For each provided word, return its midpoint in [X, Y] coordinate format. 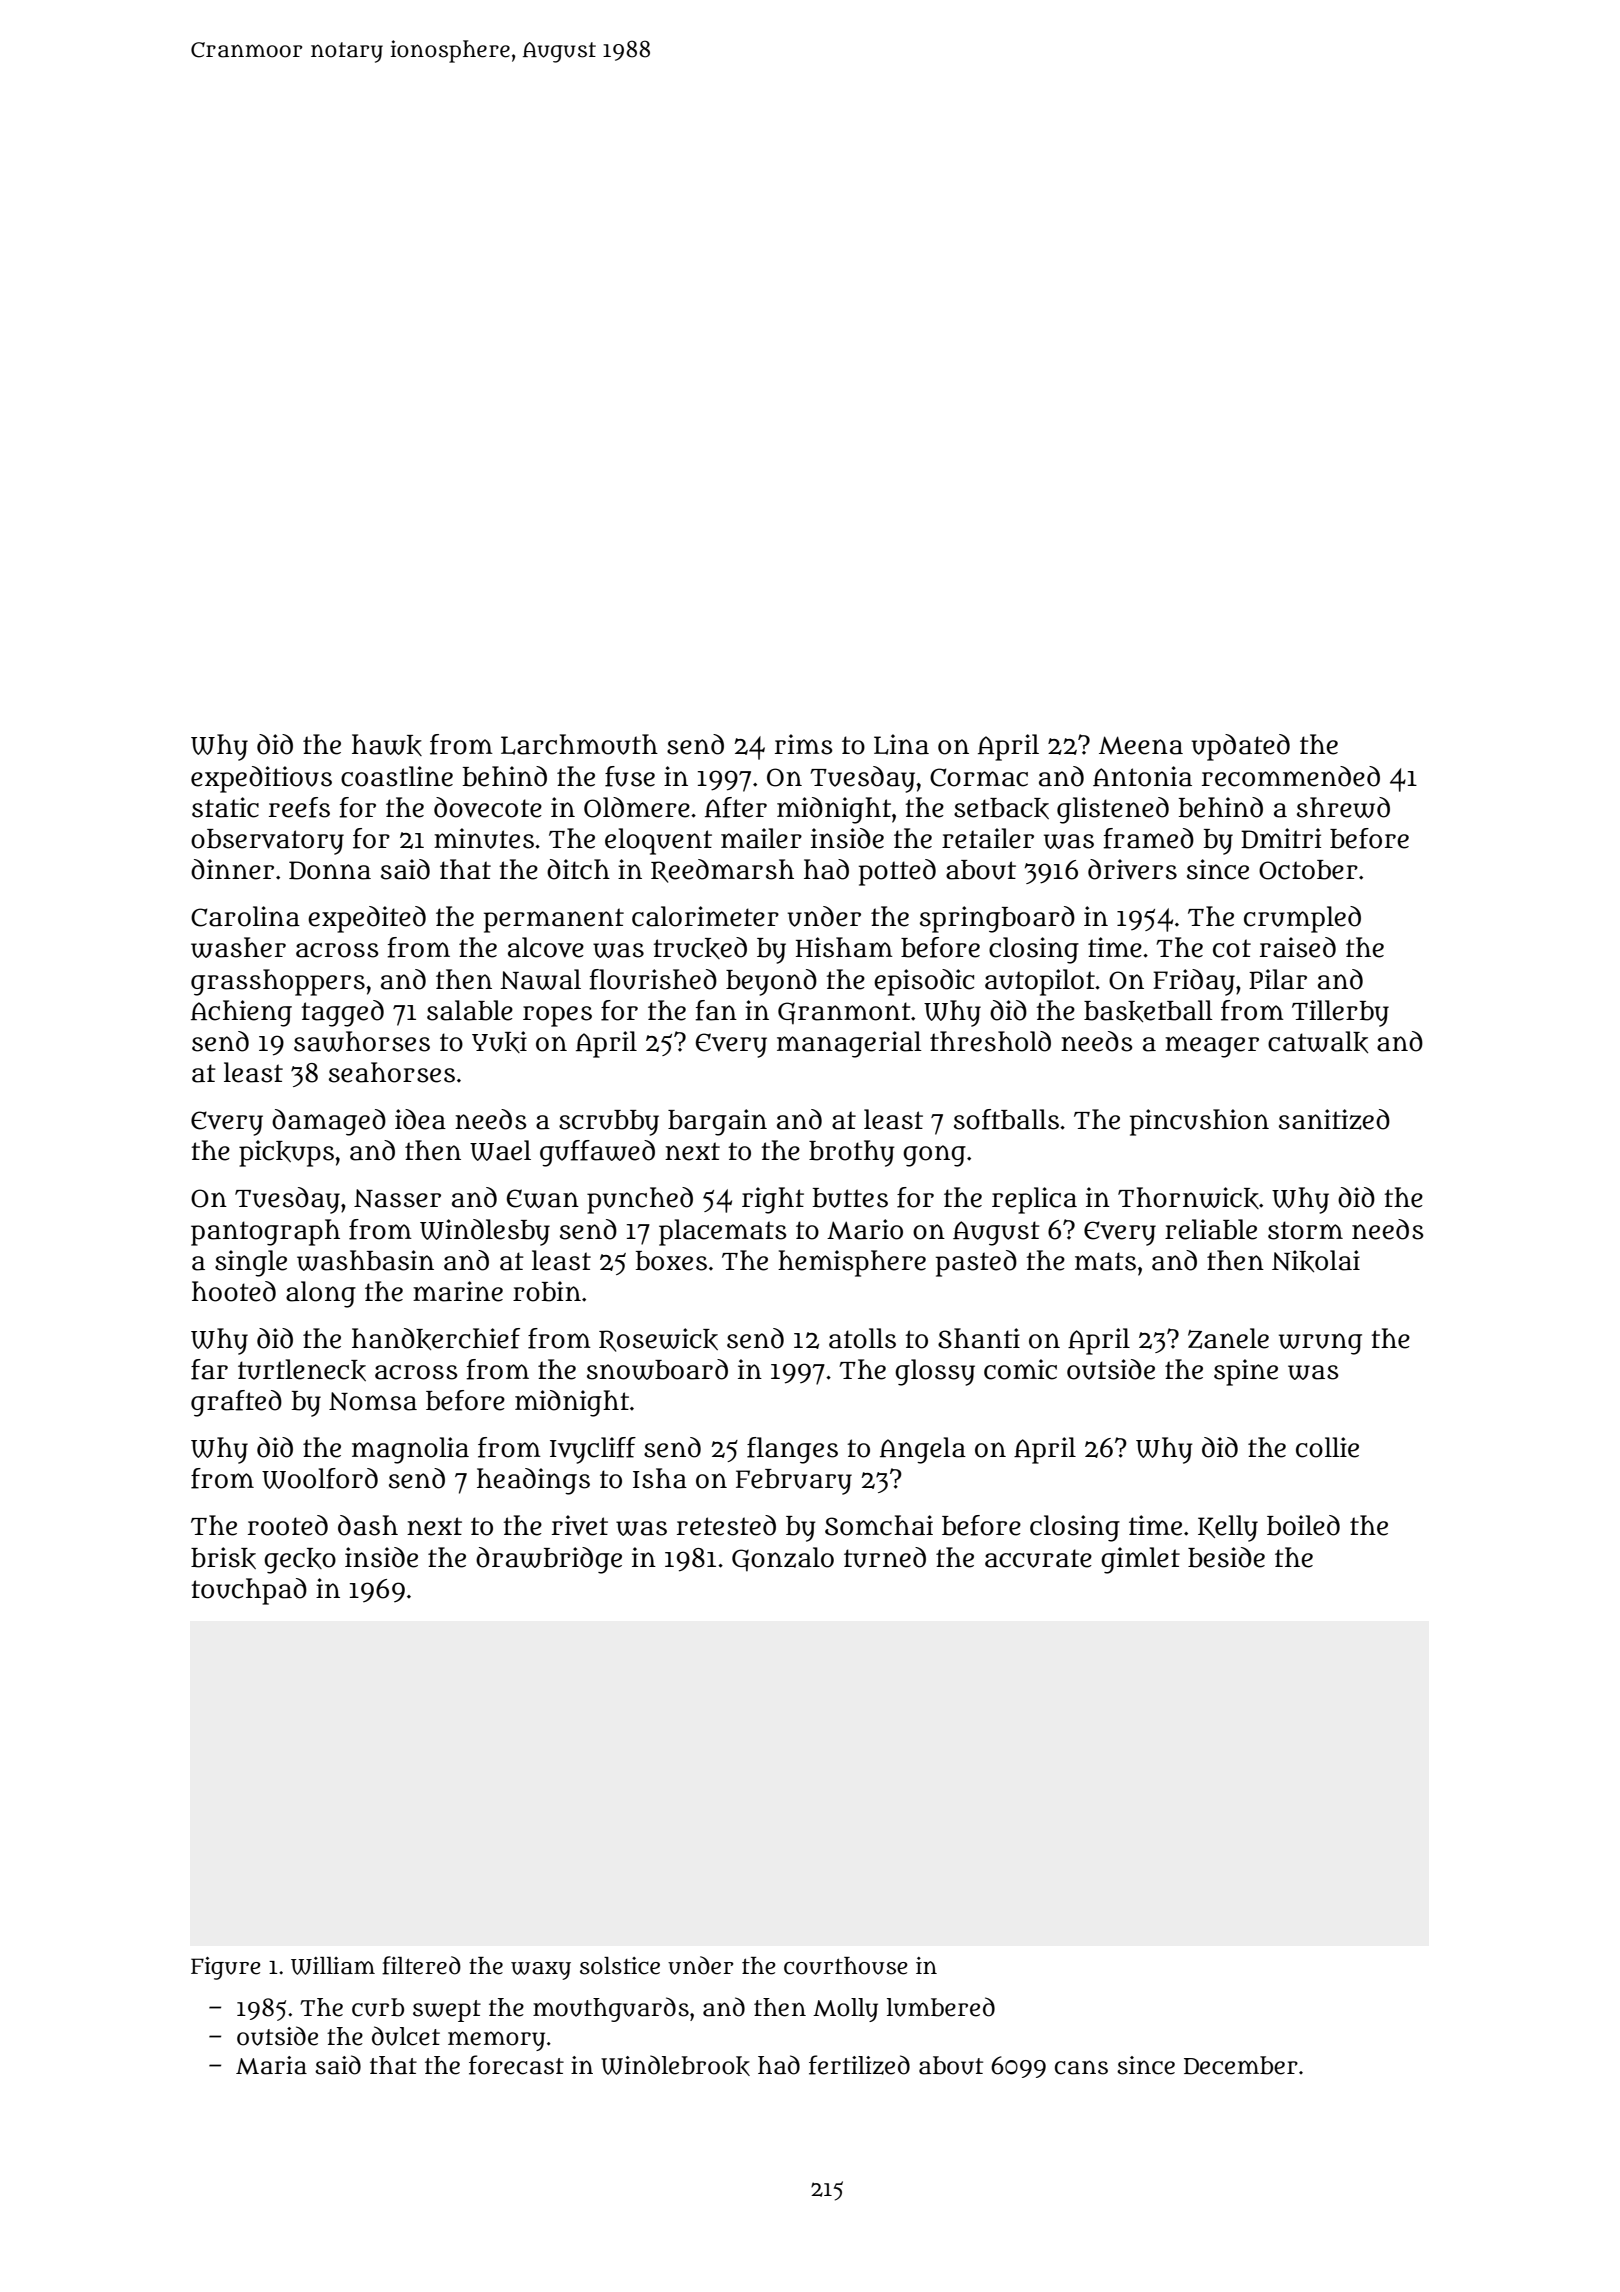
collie [1327, 1447]
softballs [1006, 1119]
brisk [223, 1558]
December [1241, 2065]
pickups [286, 1153]
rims [804, 744]
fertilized [859, 2065]
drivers [1132, 869]
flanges [792, 1450]
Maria [271, 2065]
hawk [387, 745]
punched [640, 1200]
